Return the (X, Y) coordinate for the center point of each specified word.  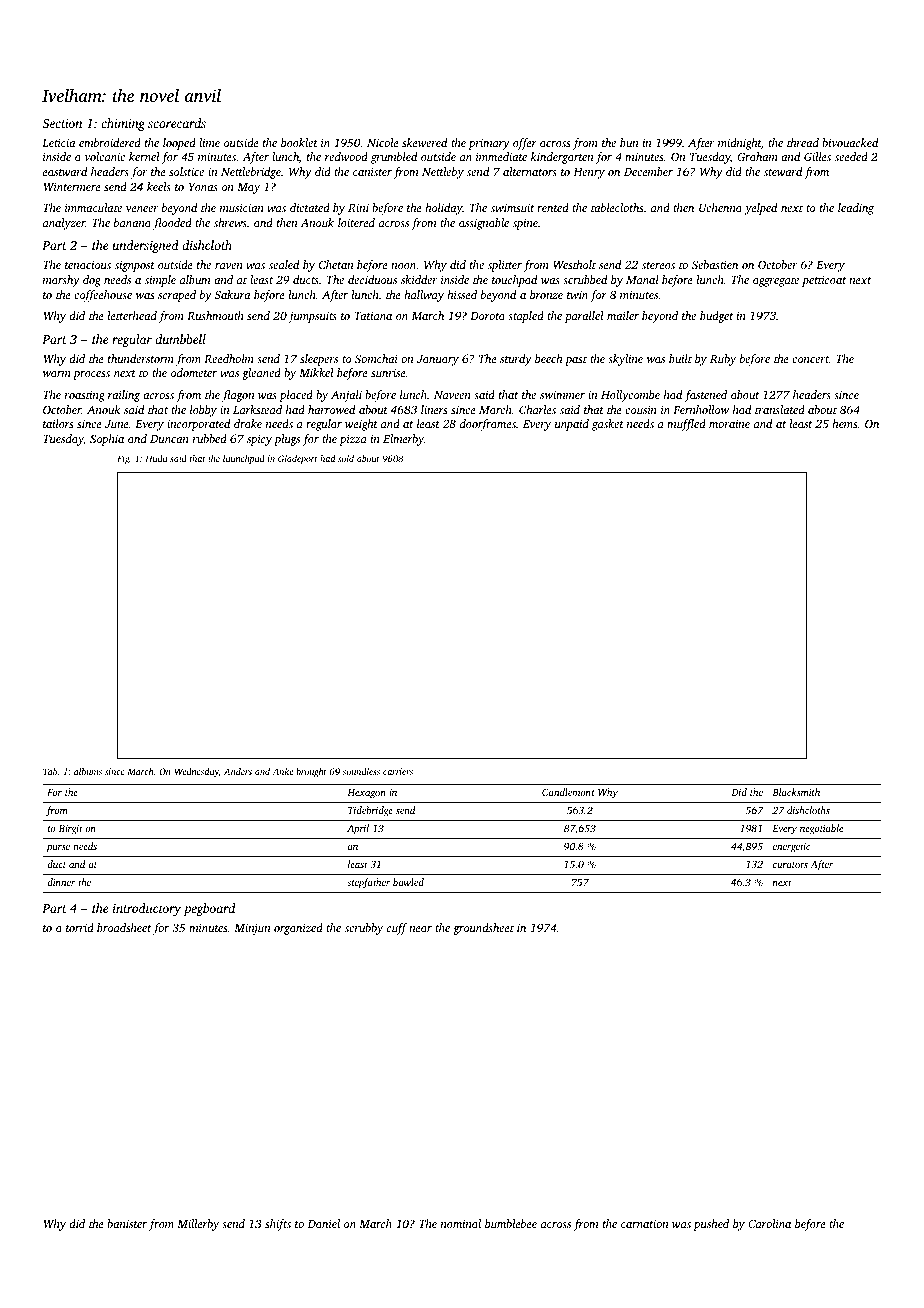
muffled (686, 425)
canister (372, 172)
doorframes (488, 425)
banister (127, 1223)
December (648, 171)
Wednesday (197, 772)
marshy (61, 281)
